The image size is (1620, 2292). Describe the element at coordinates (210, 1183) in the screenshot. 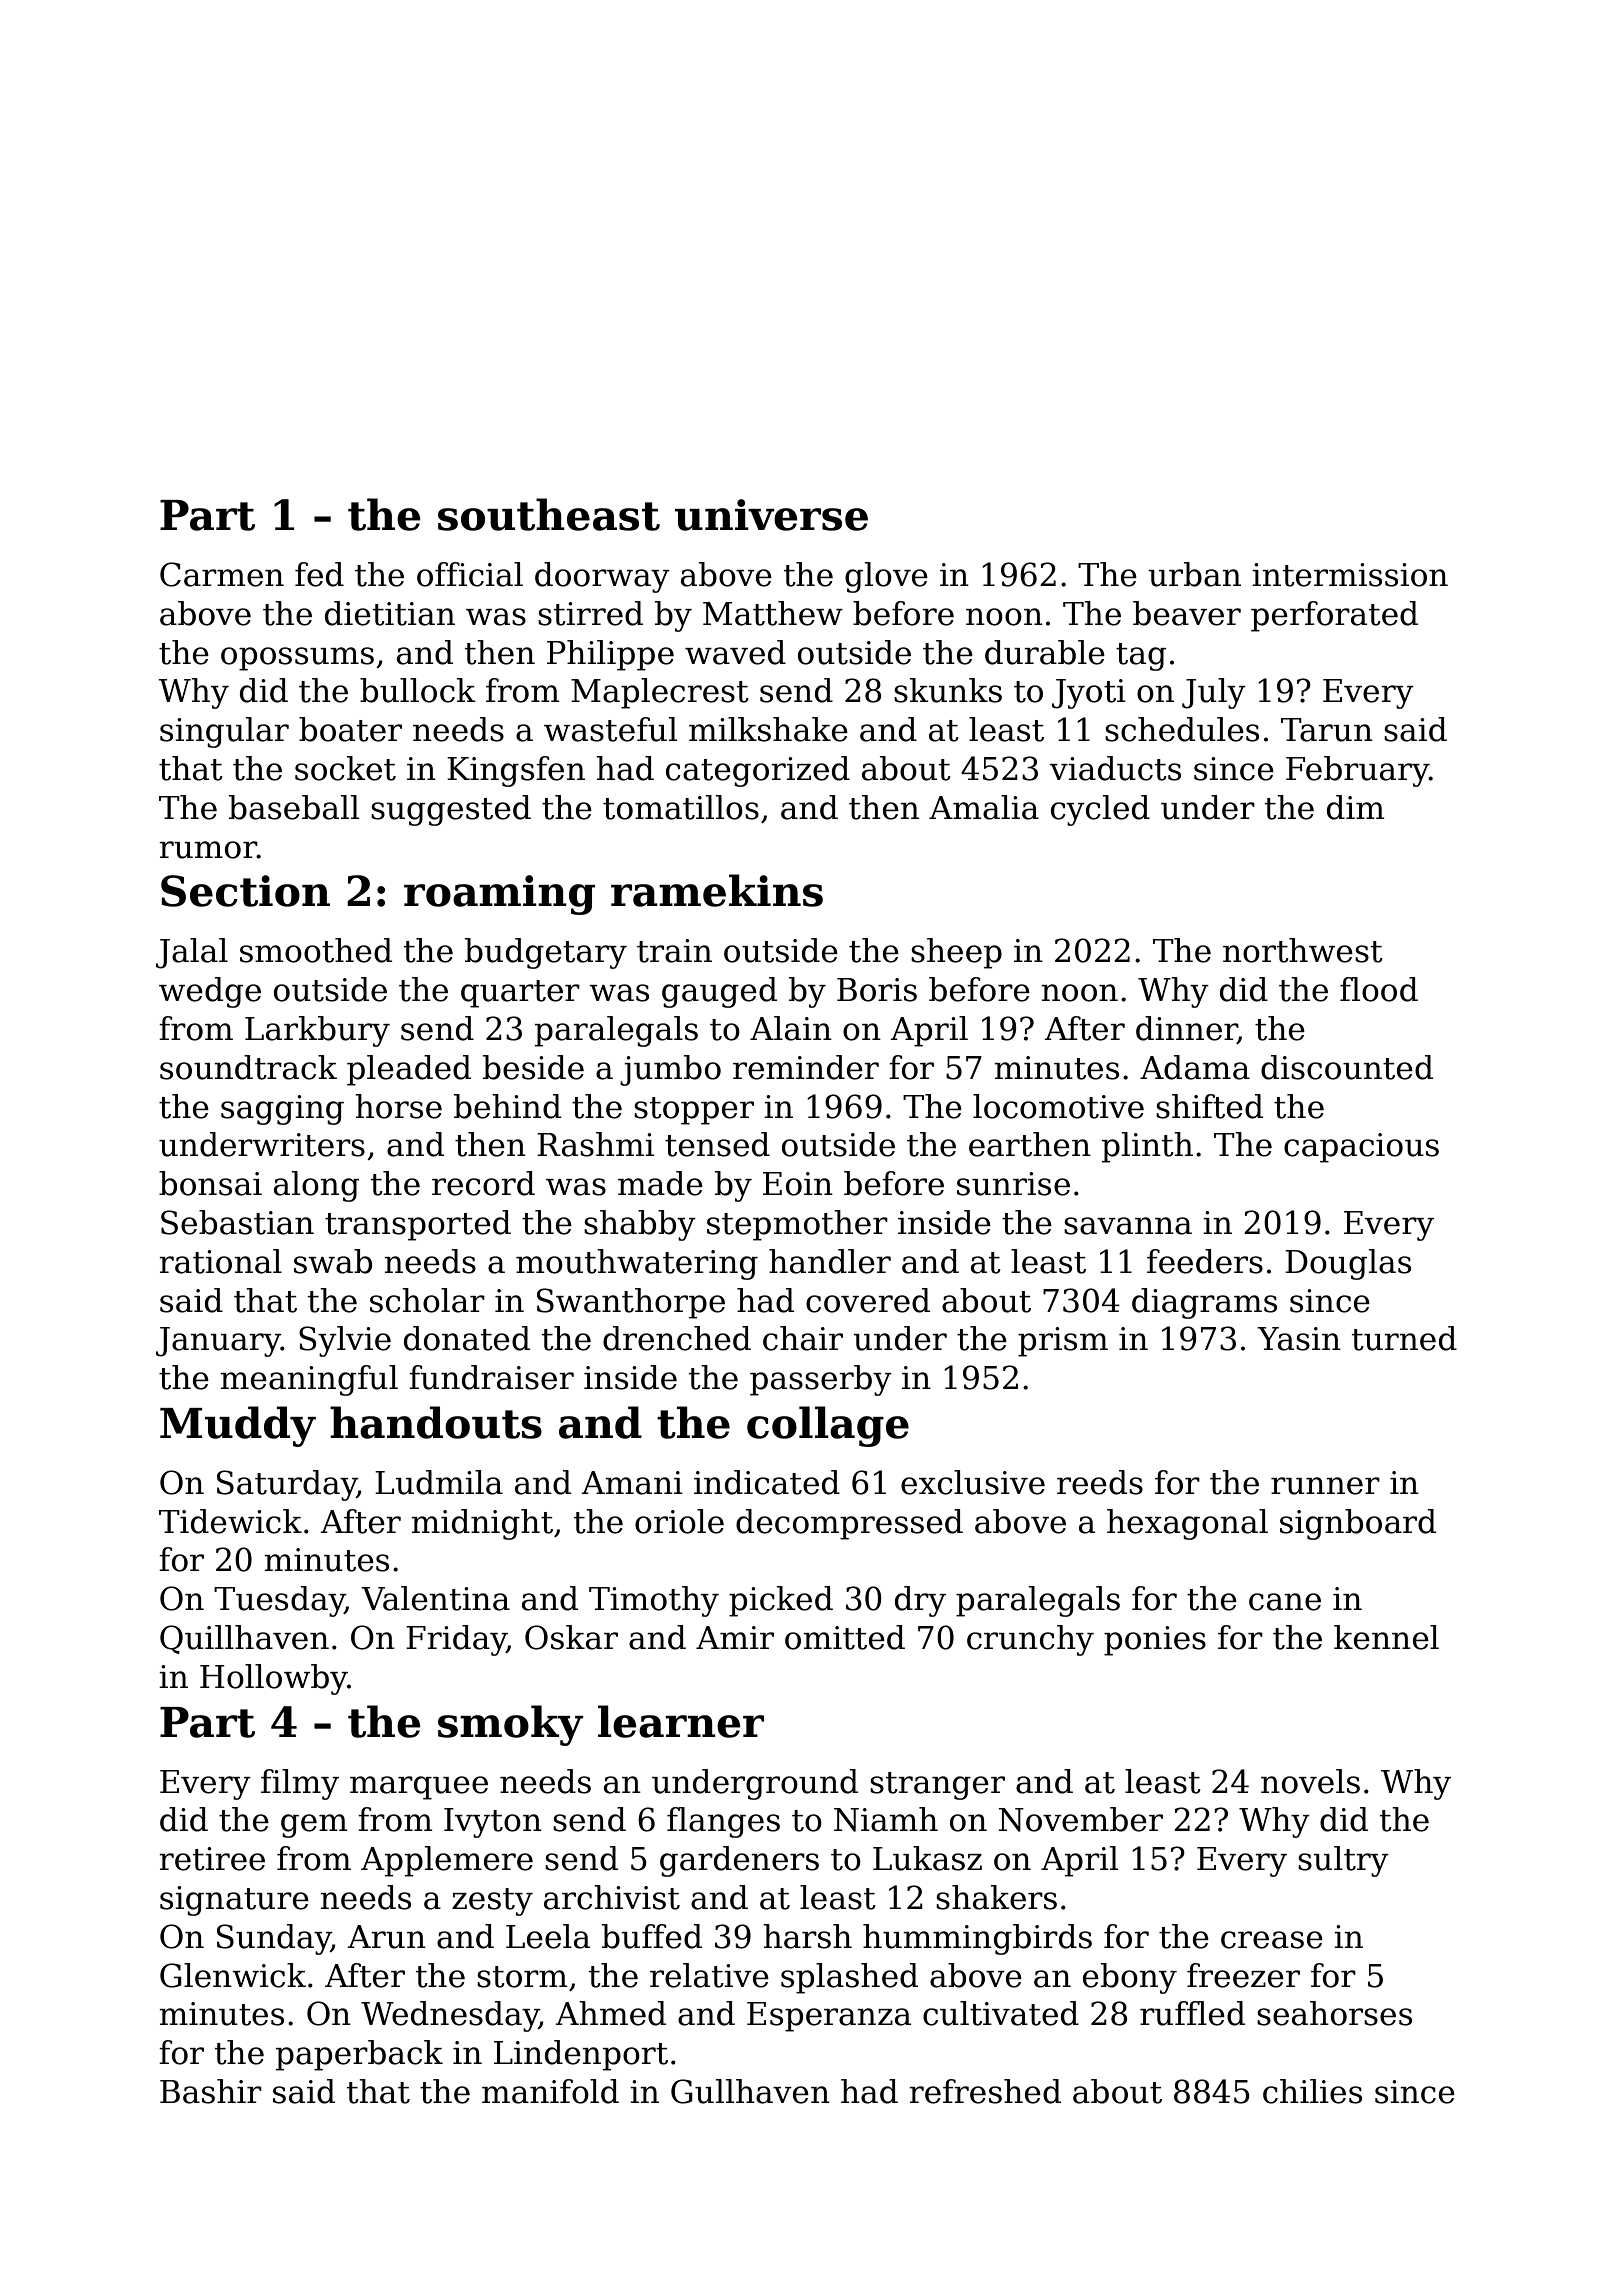

I see `bonsai` at that location.
